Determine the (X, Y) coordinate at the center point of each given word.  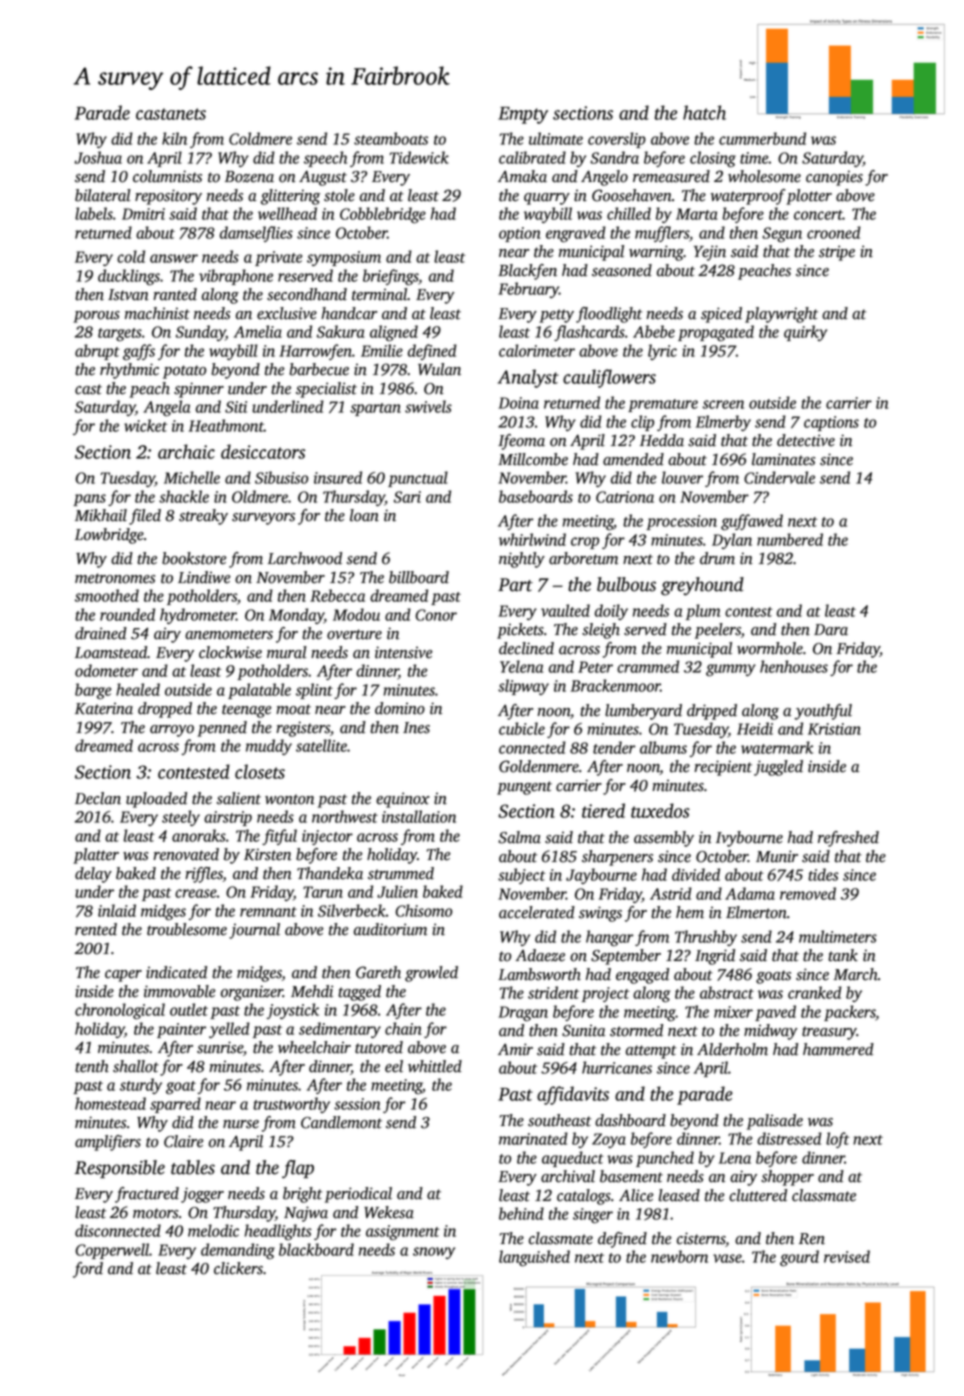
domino (400, 708)
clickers (238, 1268)
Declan (98, 798)
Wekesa (389, 1212)
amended (633, 459)
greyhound (702, 586)
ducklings (129, 277)
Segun (782, 235)
